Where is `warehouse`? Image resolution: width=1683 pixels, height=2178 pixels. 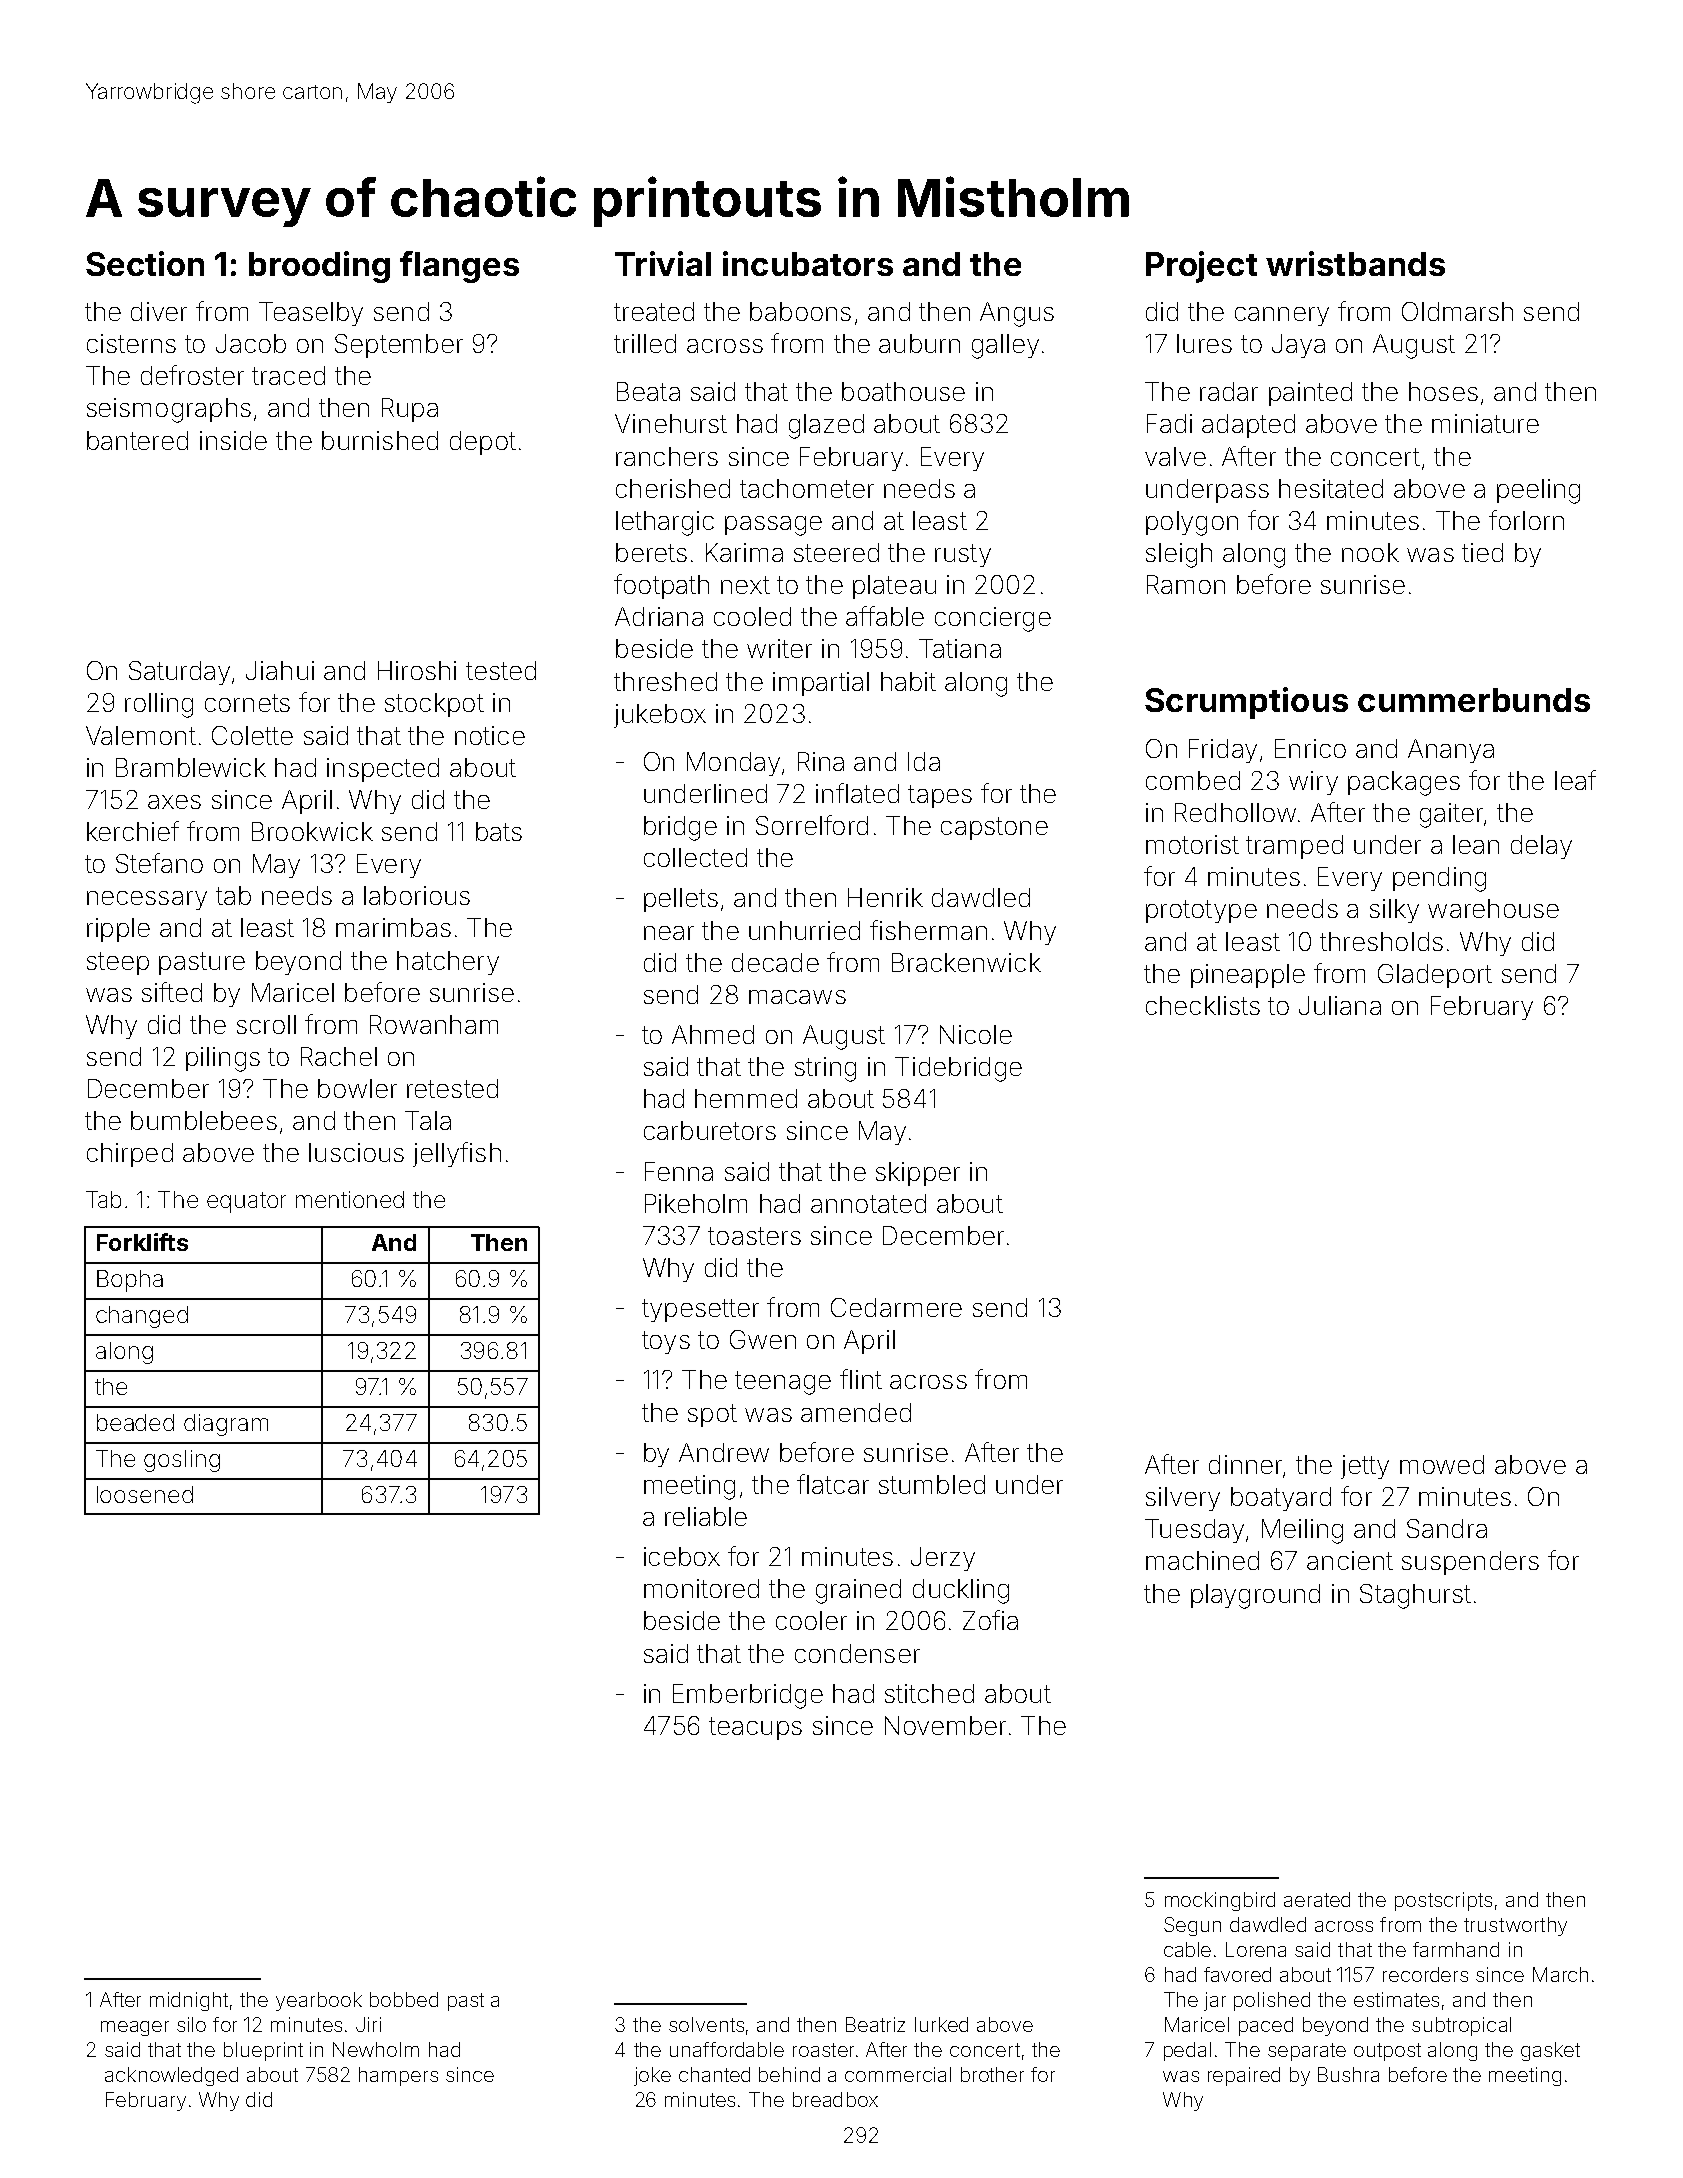
warehouse is located at coordinates (1493, 908).
